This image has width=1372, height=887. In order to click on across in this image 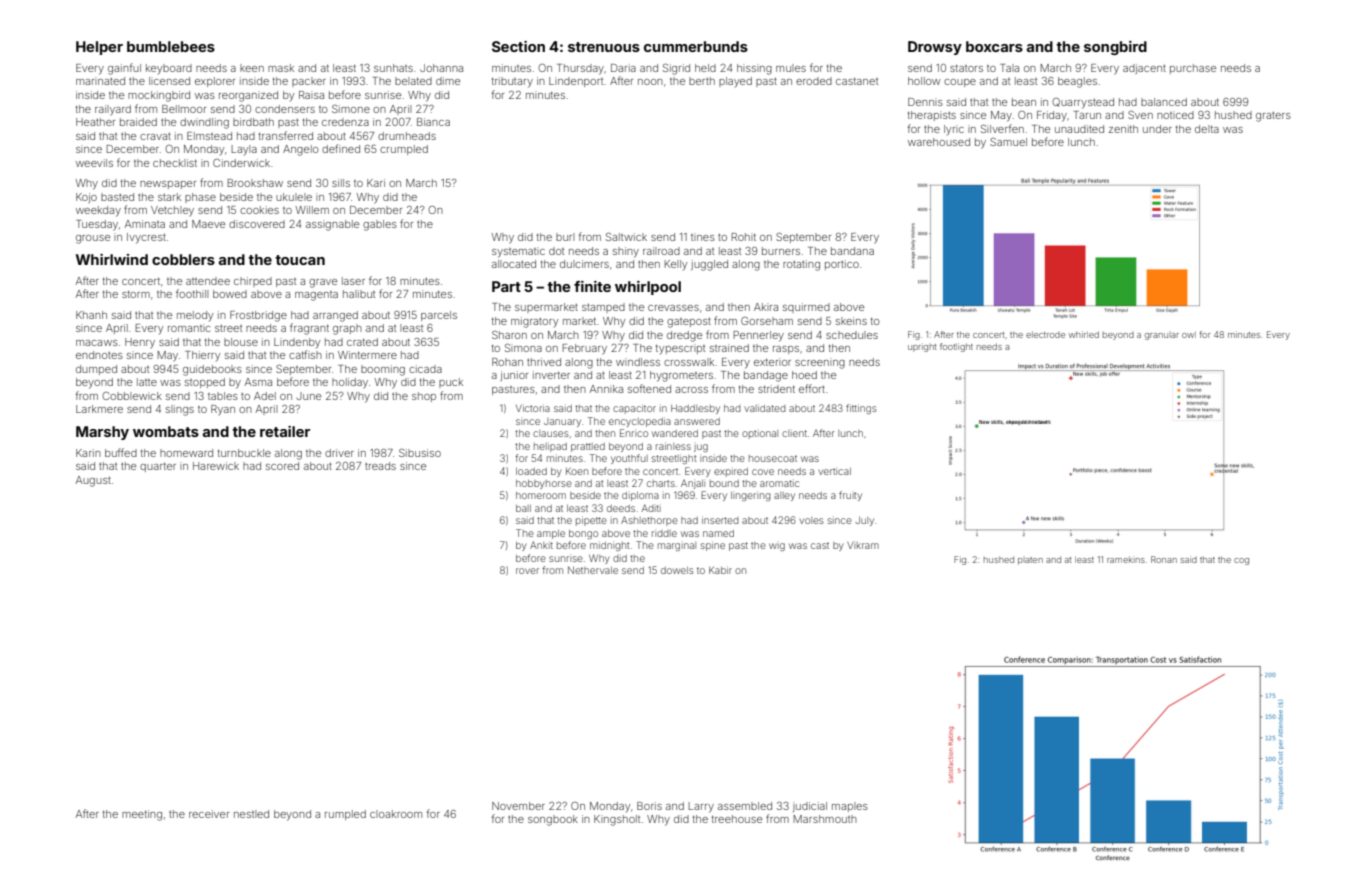, I will do `click(691, 390)`.
